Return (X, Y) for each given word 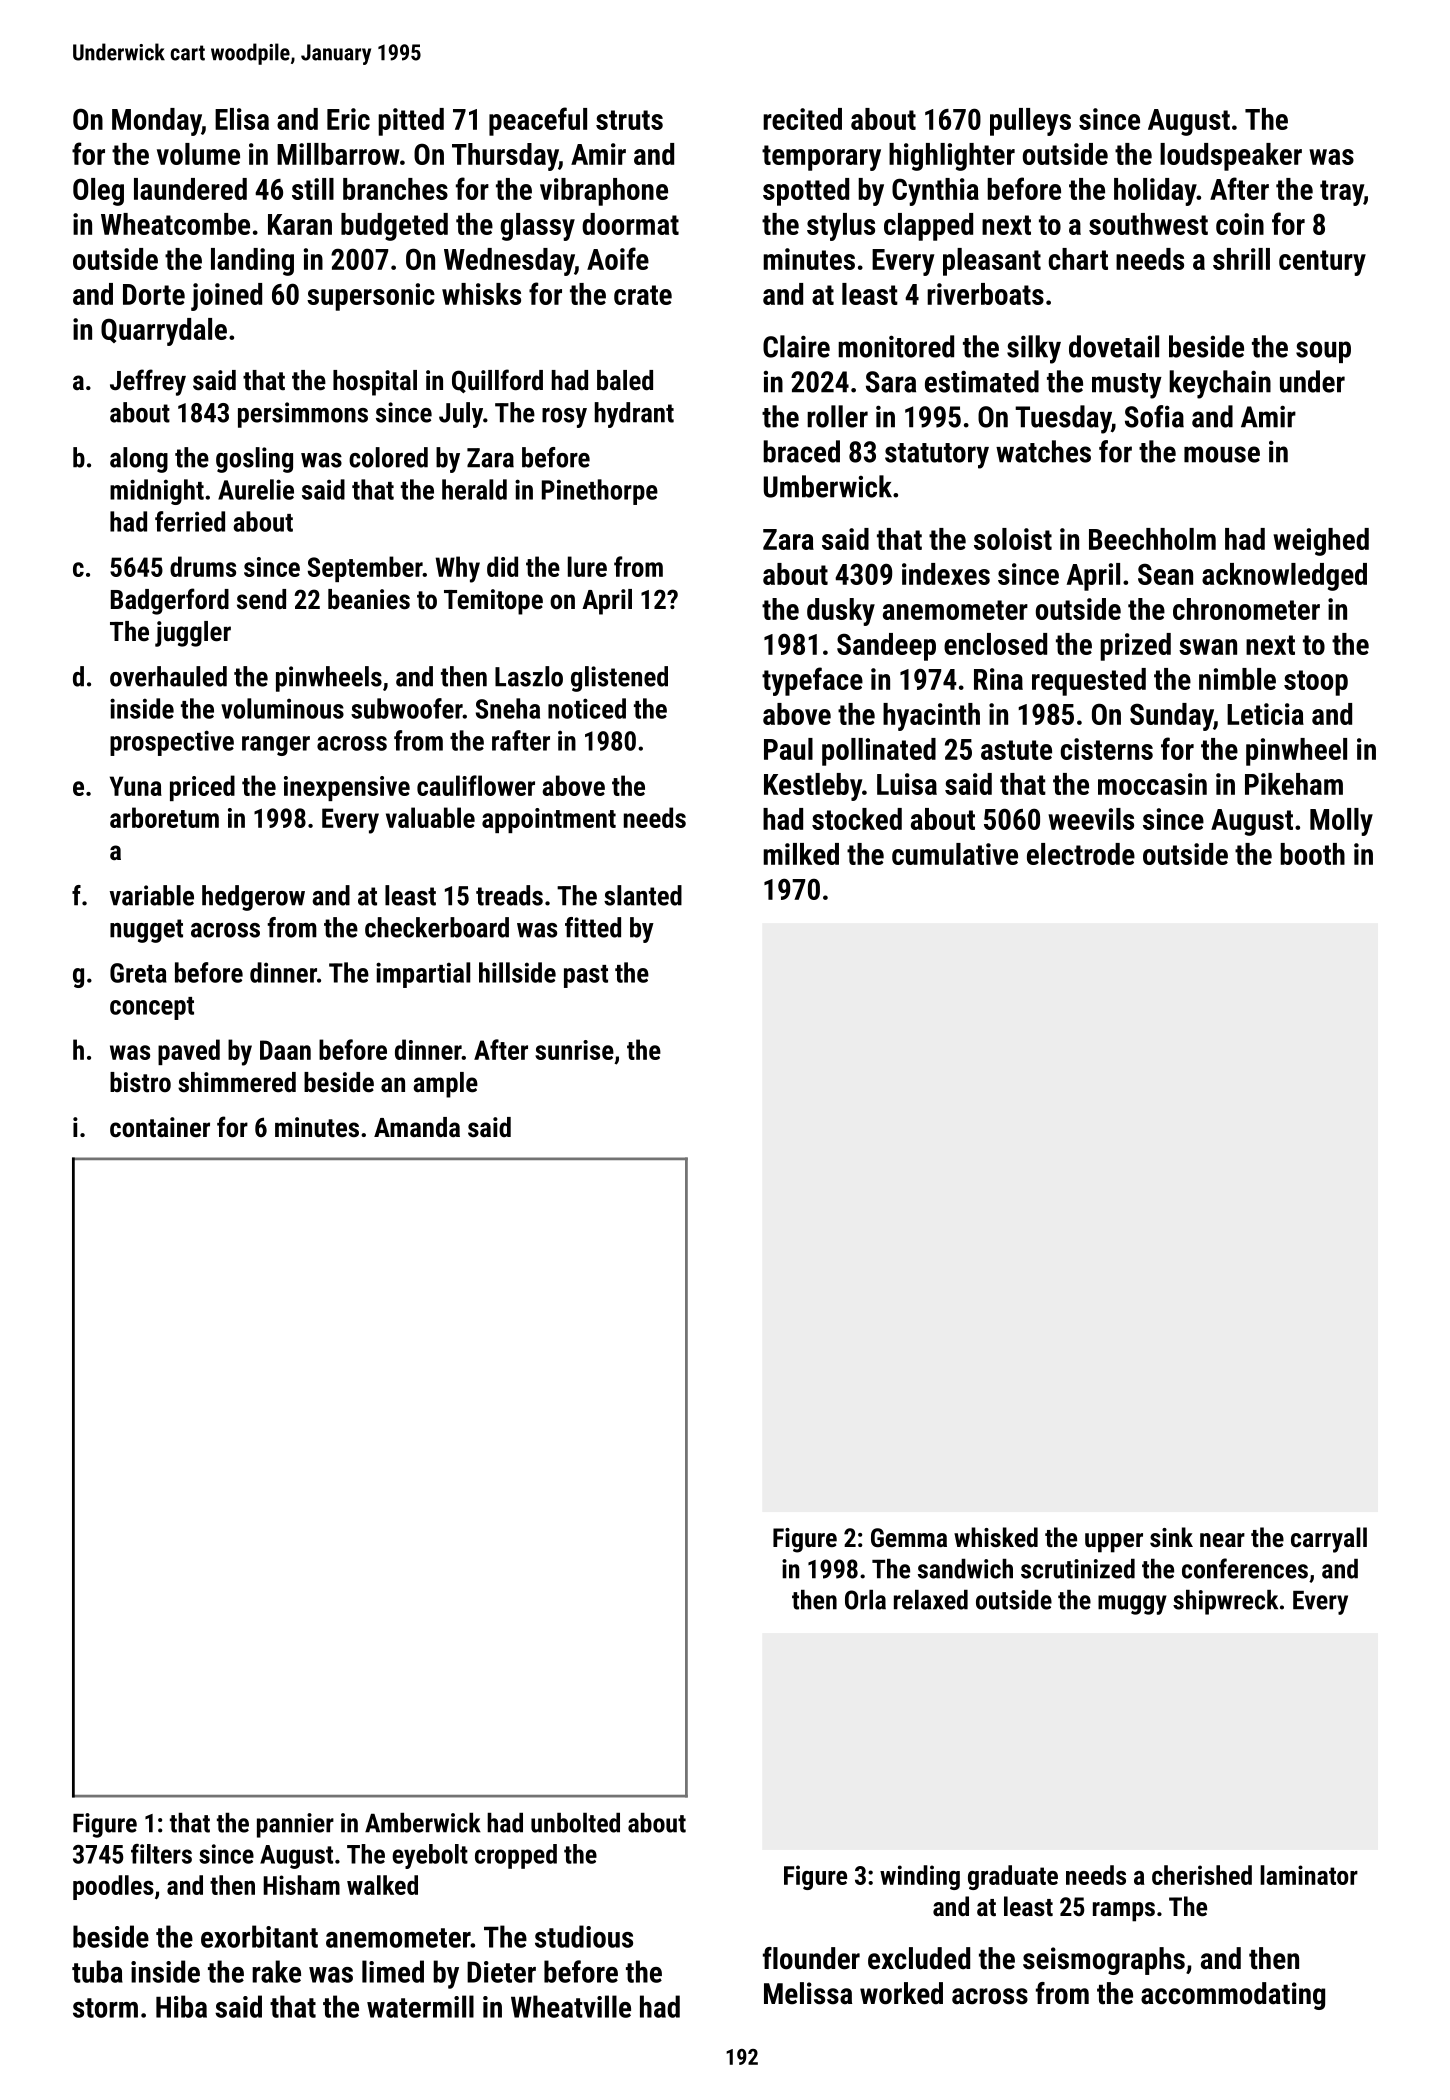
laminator (1309, 1875)
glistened (619, 679)
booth (1312, 854)
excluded (919, 1958)
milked (801, 854)
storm (105, 2008)
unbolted (575, 1823)
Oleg (98, 192)
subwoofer (407, 708)
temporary (821, 158)
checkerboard (437, 927)
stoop (1316, 683)
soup (1323, 352)
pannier (295, 1825)
